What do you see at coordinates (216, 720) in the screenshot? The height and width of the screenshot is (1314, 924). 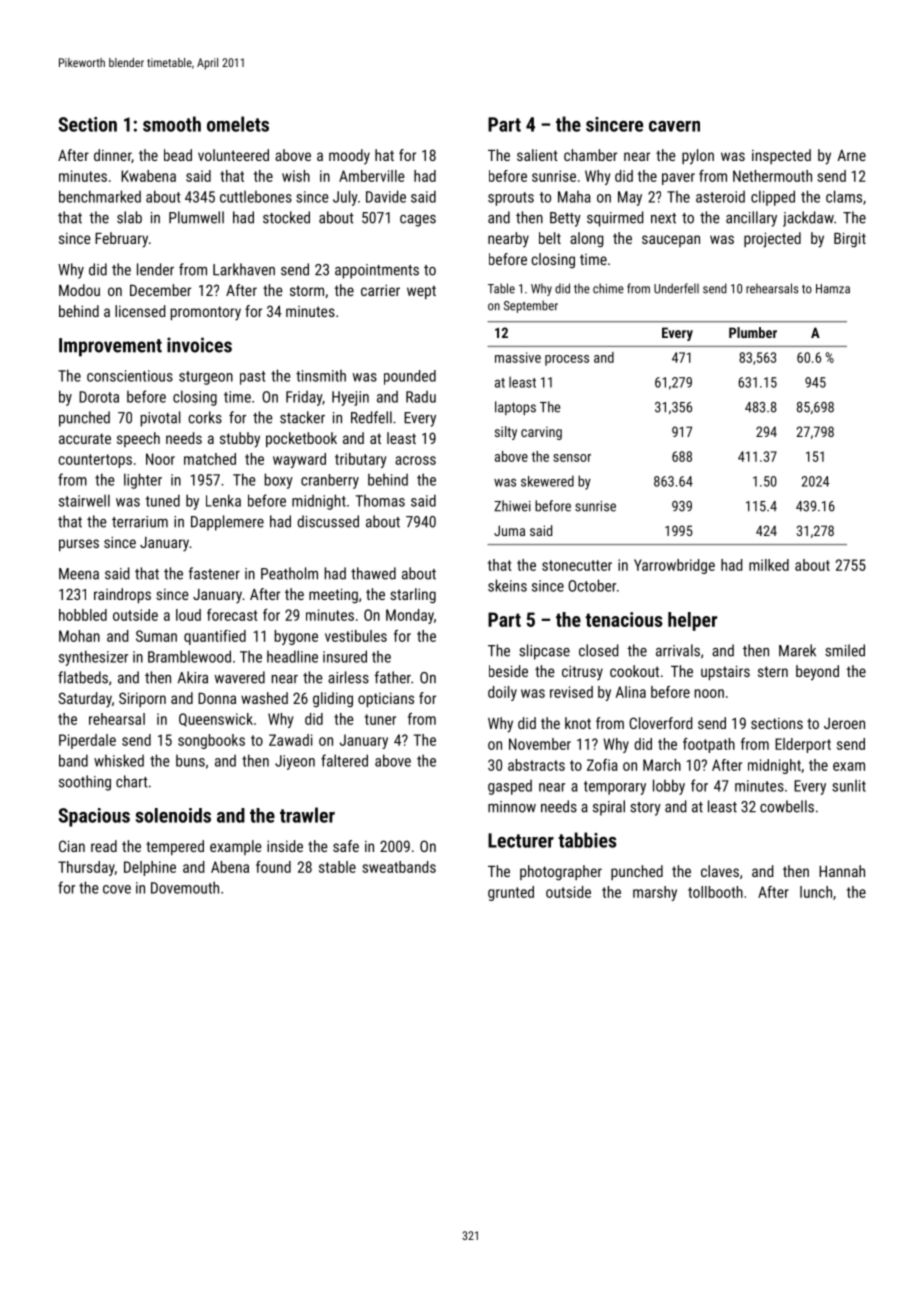 I see `Queenswick` at bounding box center [216, 720].
